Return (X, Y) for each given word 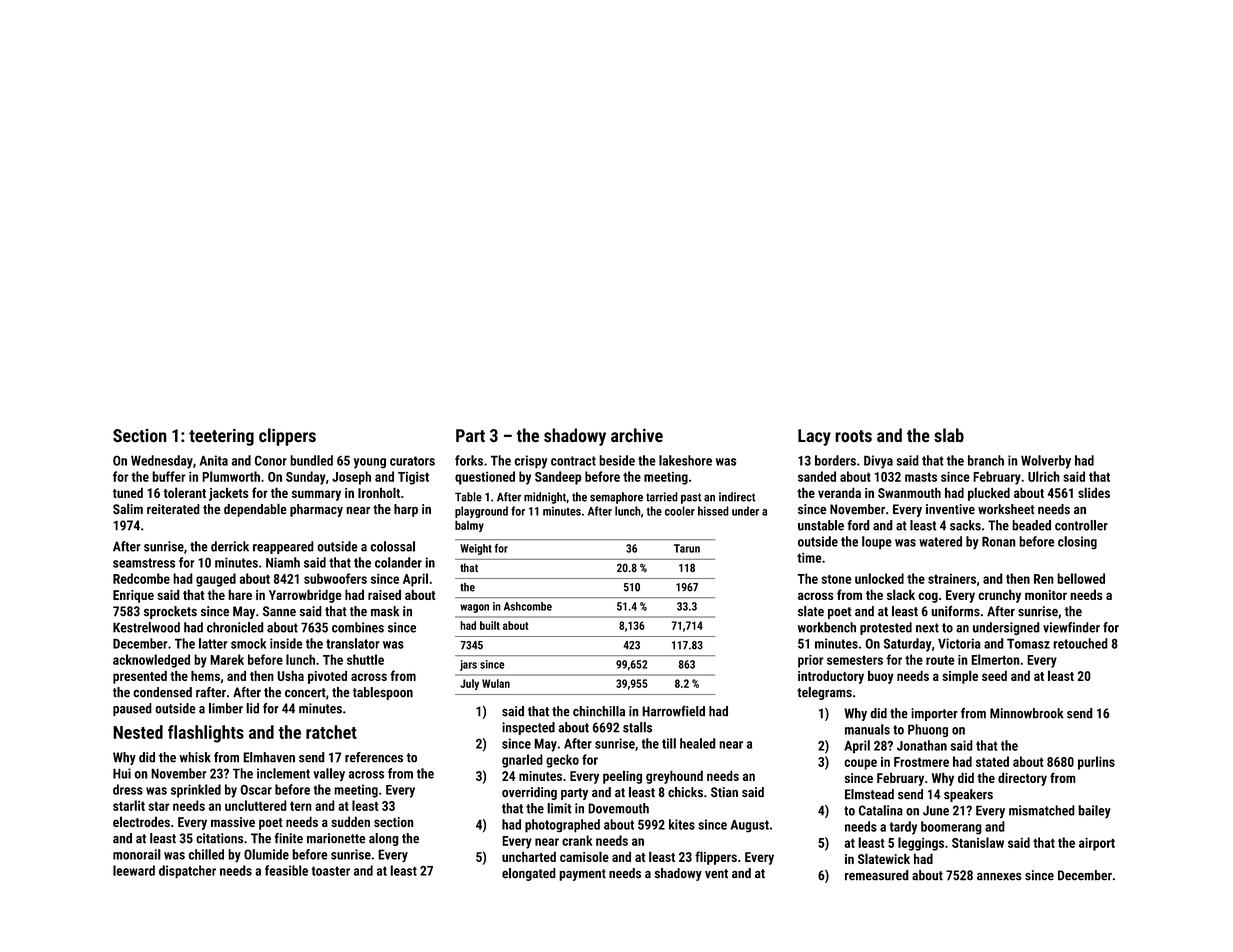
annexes (999, 877)
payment (582, 875)
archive (637, 435)
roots (853, 436)
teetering (221, 437)
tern (301, 806)
